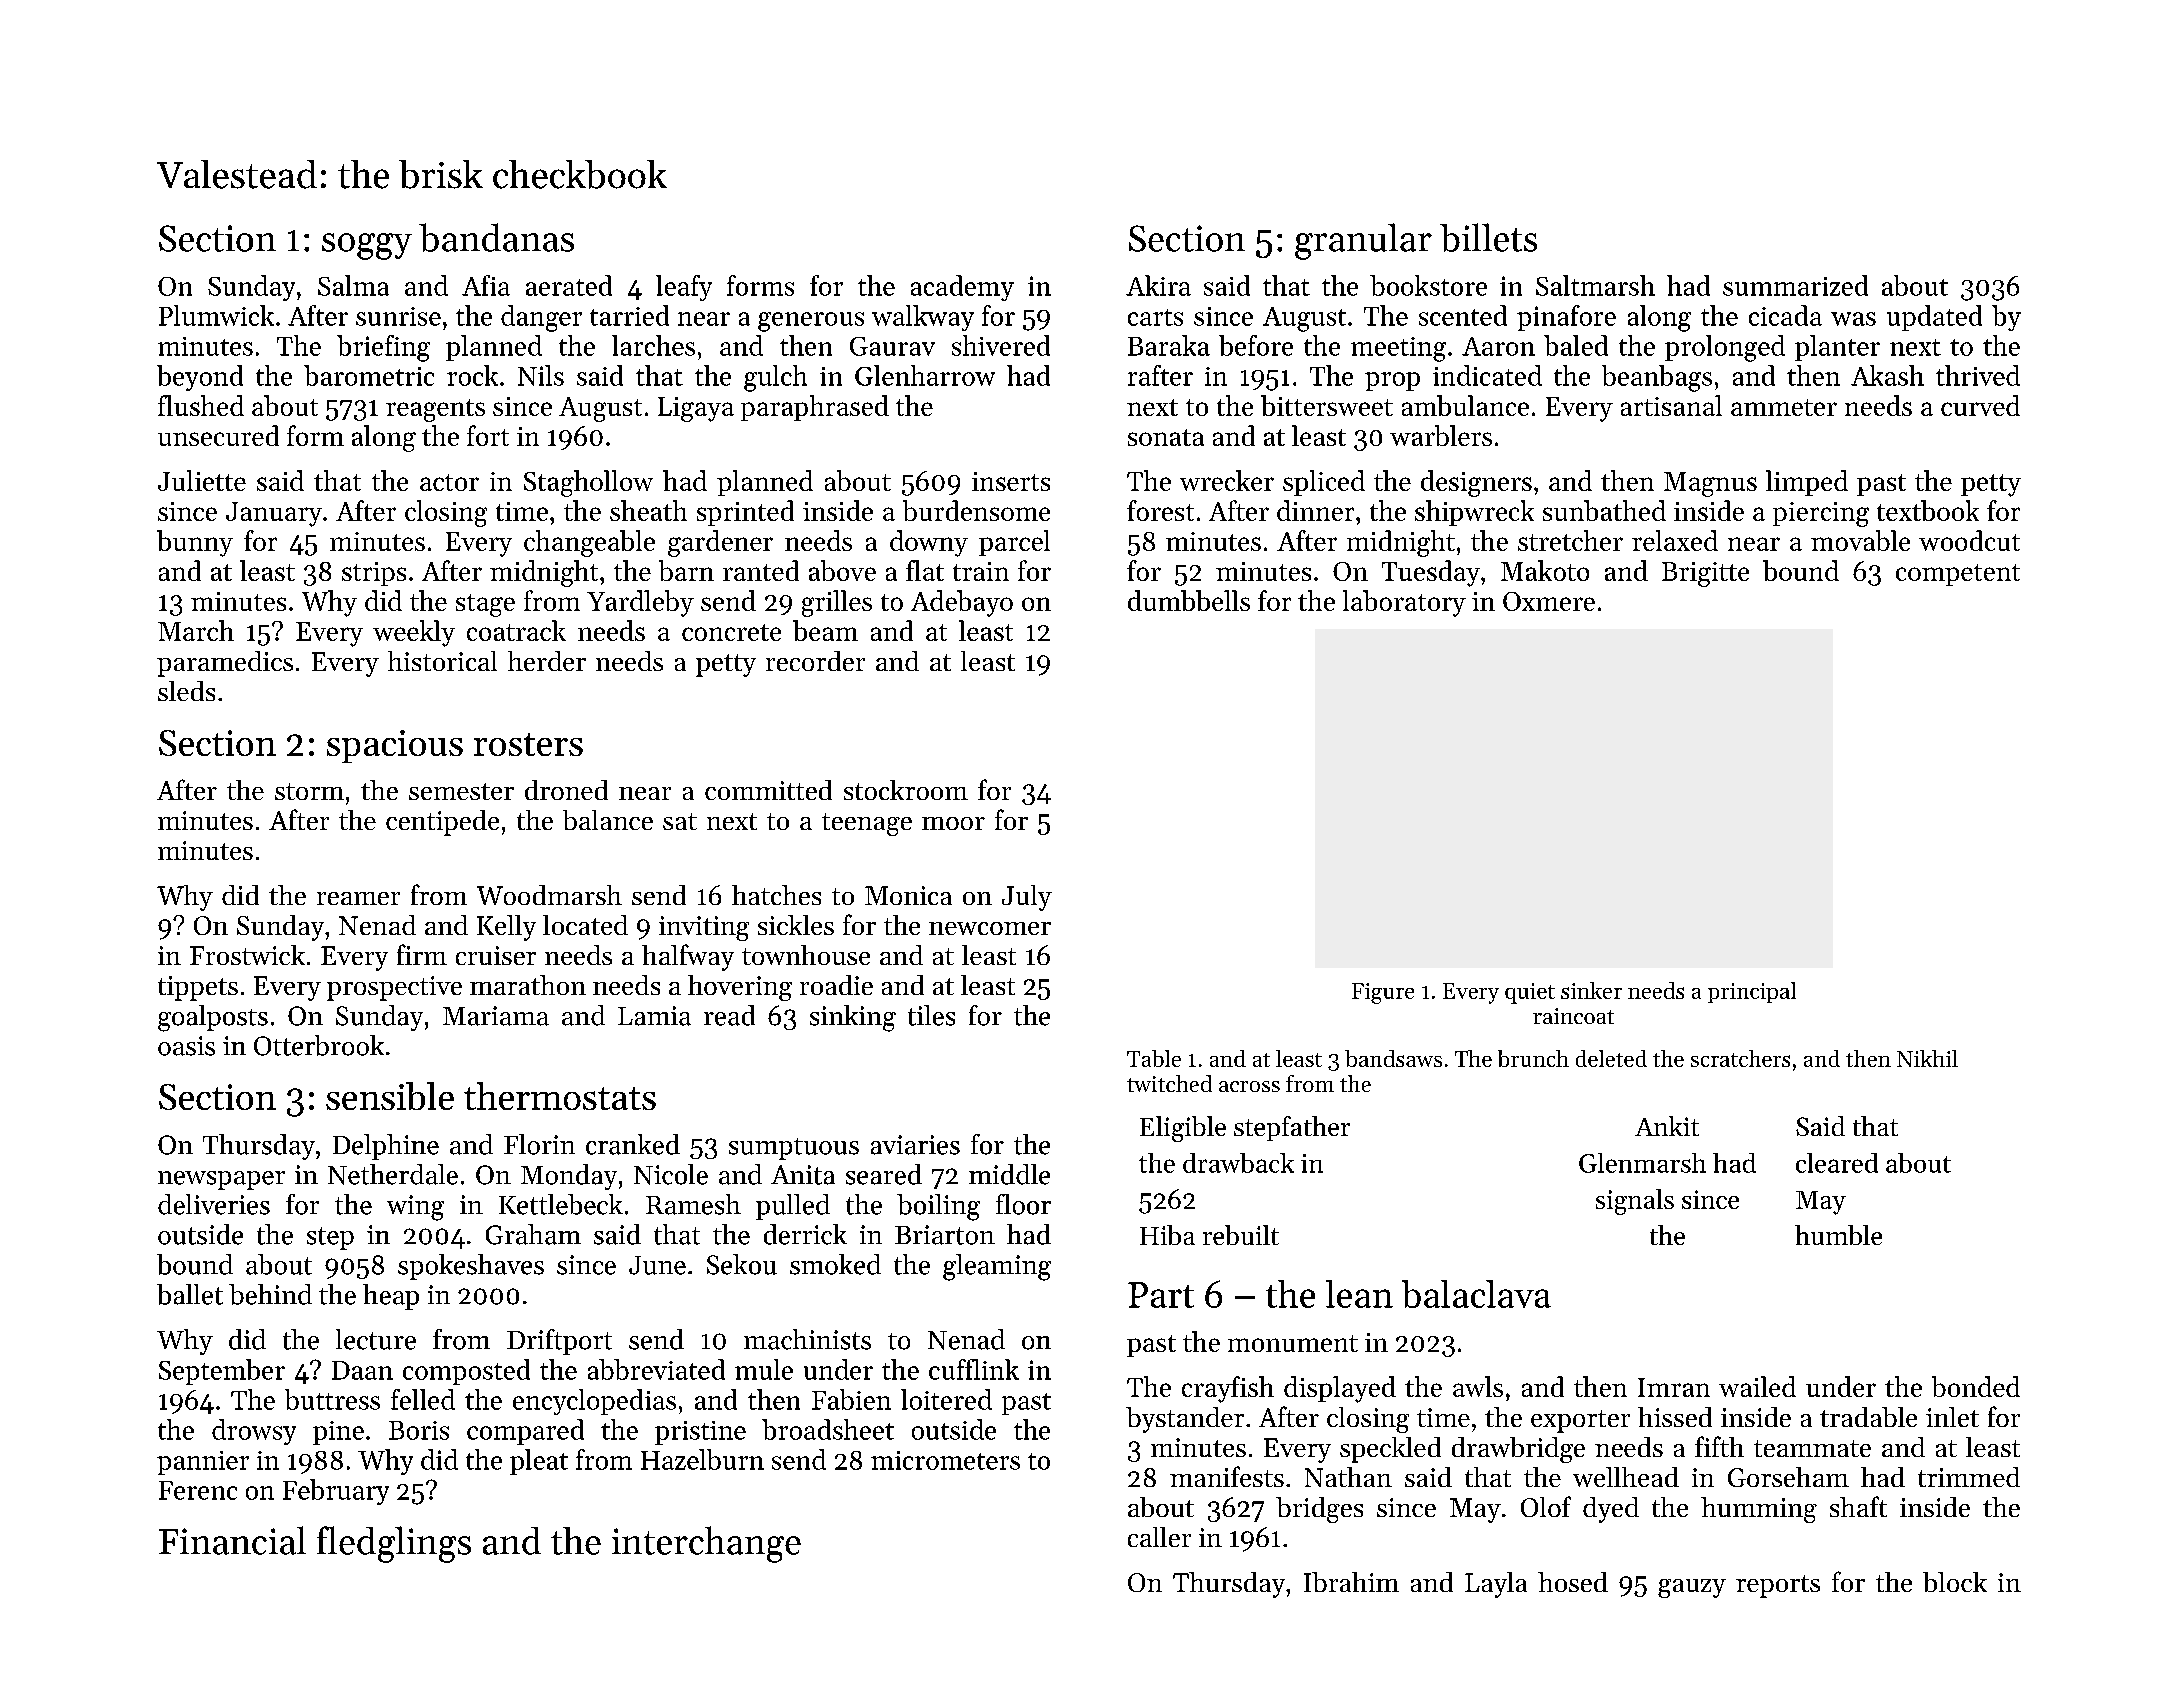 The height and width of the image is (1683, 2178). What do you see at coordinates (1778, 1586) in the image?
I see `reports` at bounding box center [1778, 1586].
